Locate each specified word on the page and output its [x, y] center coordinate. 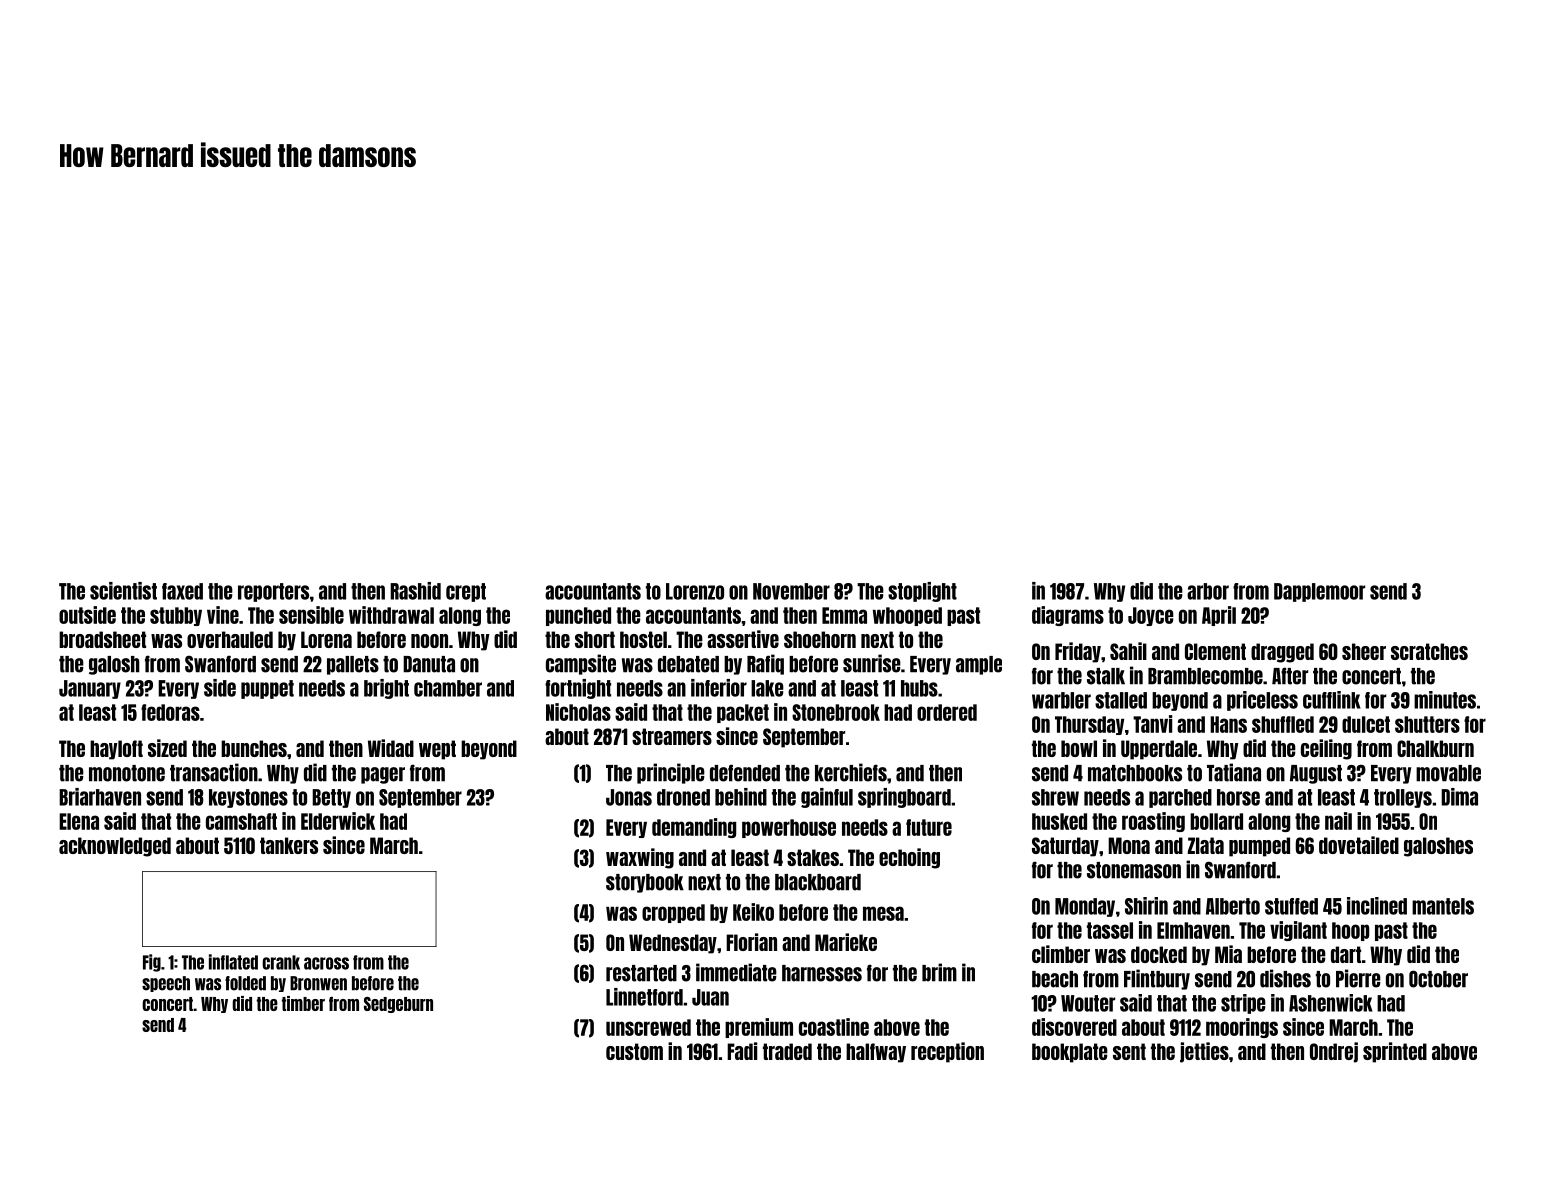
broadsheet [102, 639]
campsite [581, 664]
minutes [1445, 700]
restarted [641, 973]
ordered [947, 712]
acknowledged [115, 847]
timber [303, 1003]
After [1290, 676]
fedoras [170, 712]
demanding [694, 828]
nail [1338, 821]
